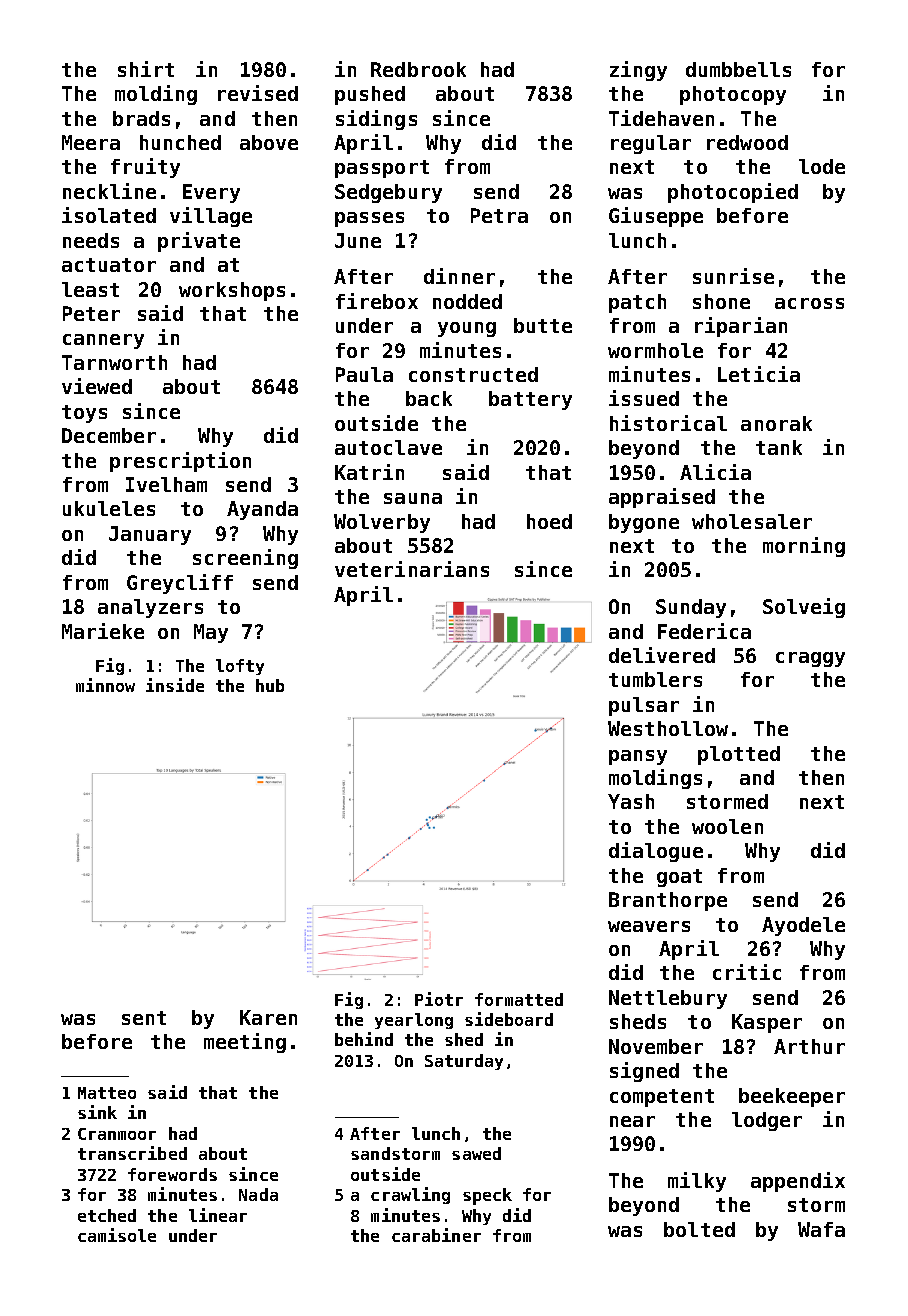  Describe the element at coordinates (638, 71) in the screenshot. I see `zingy` at that location.
